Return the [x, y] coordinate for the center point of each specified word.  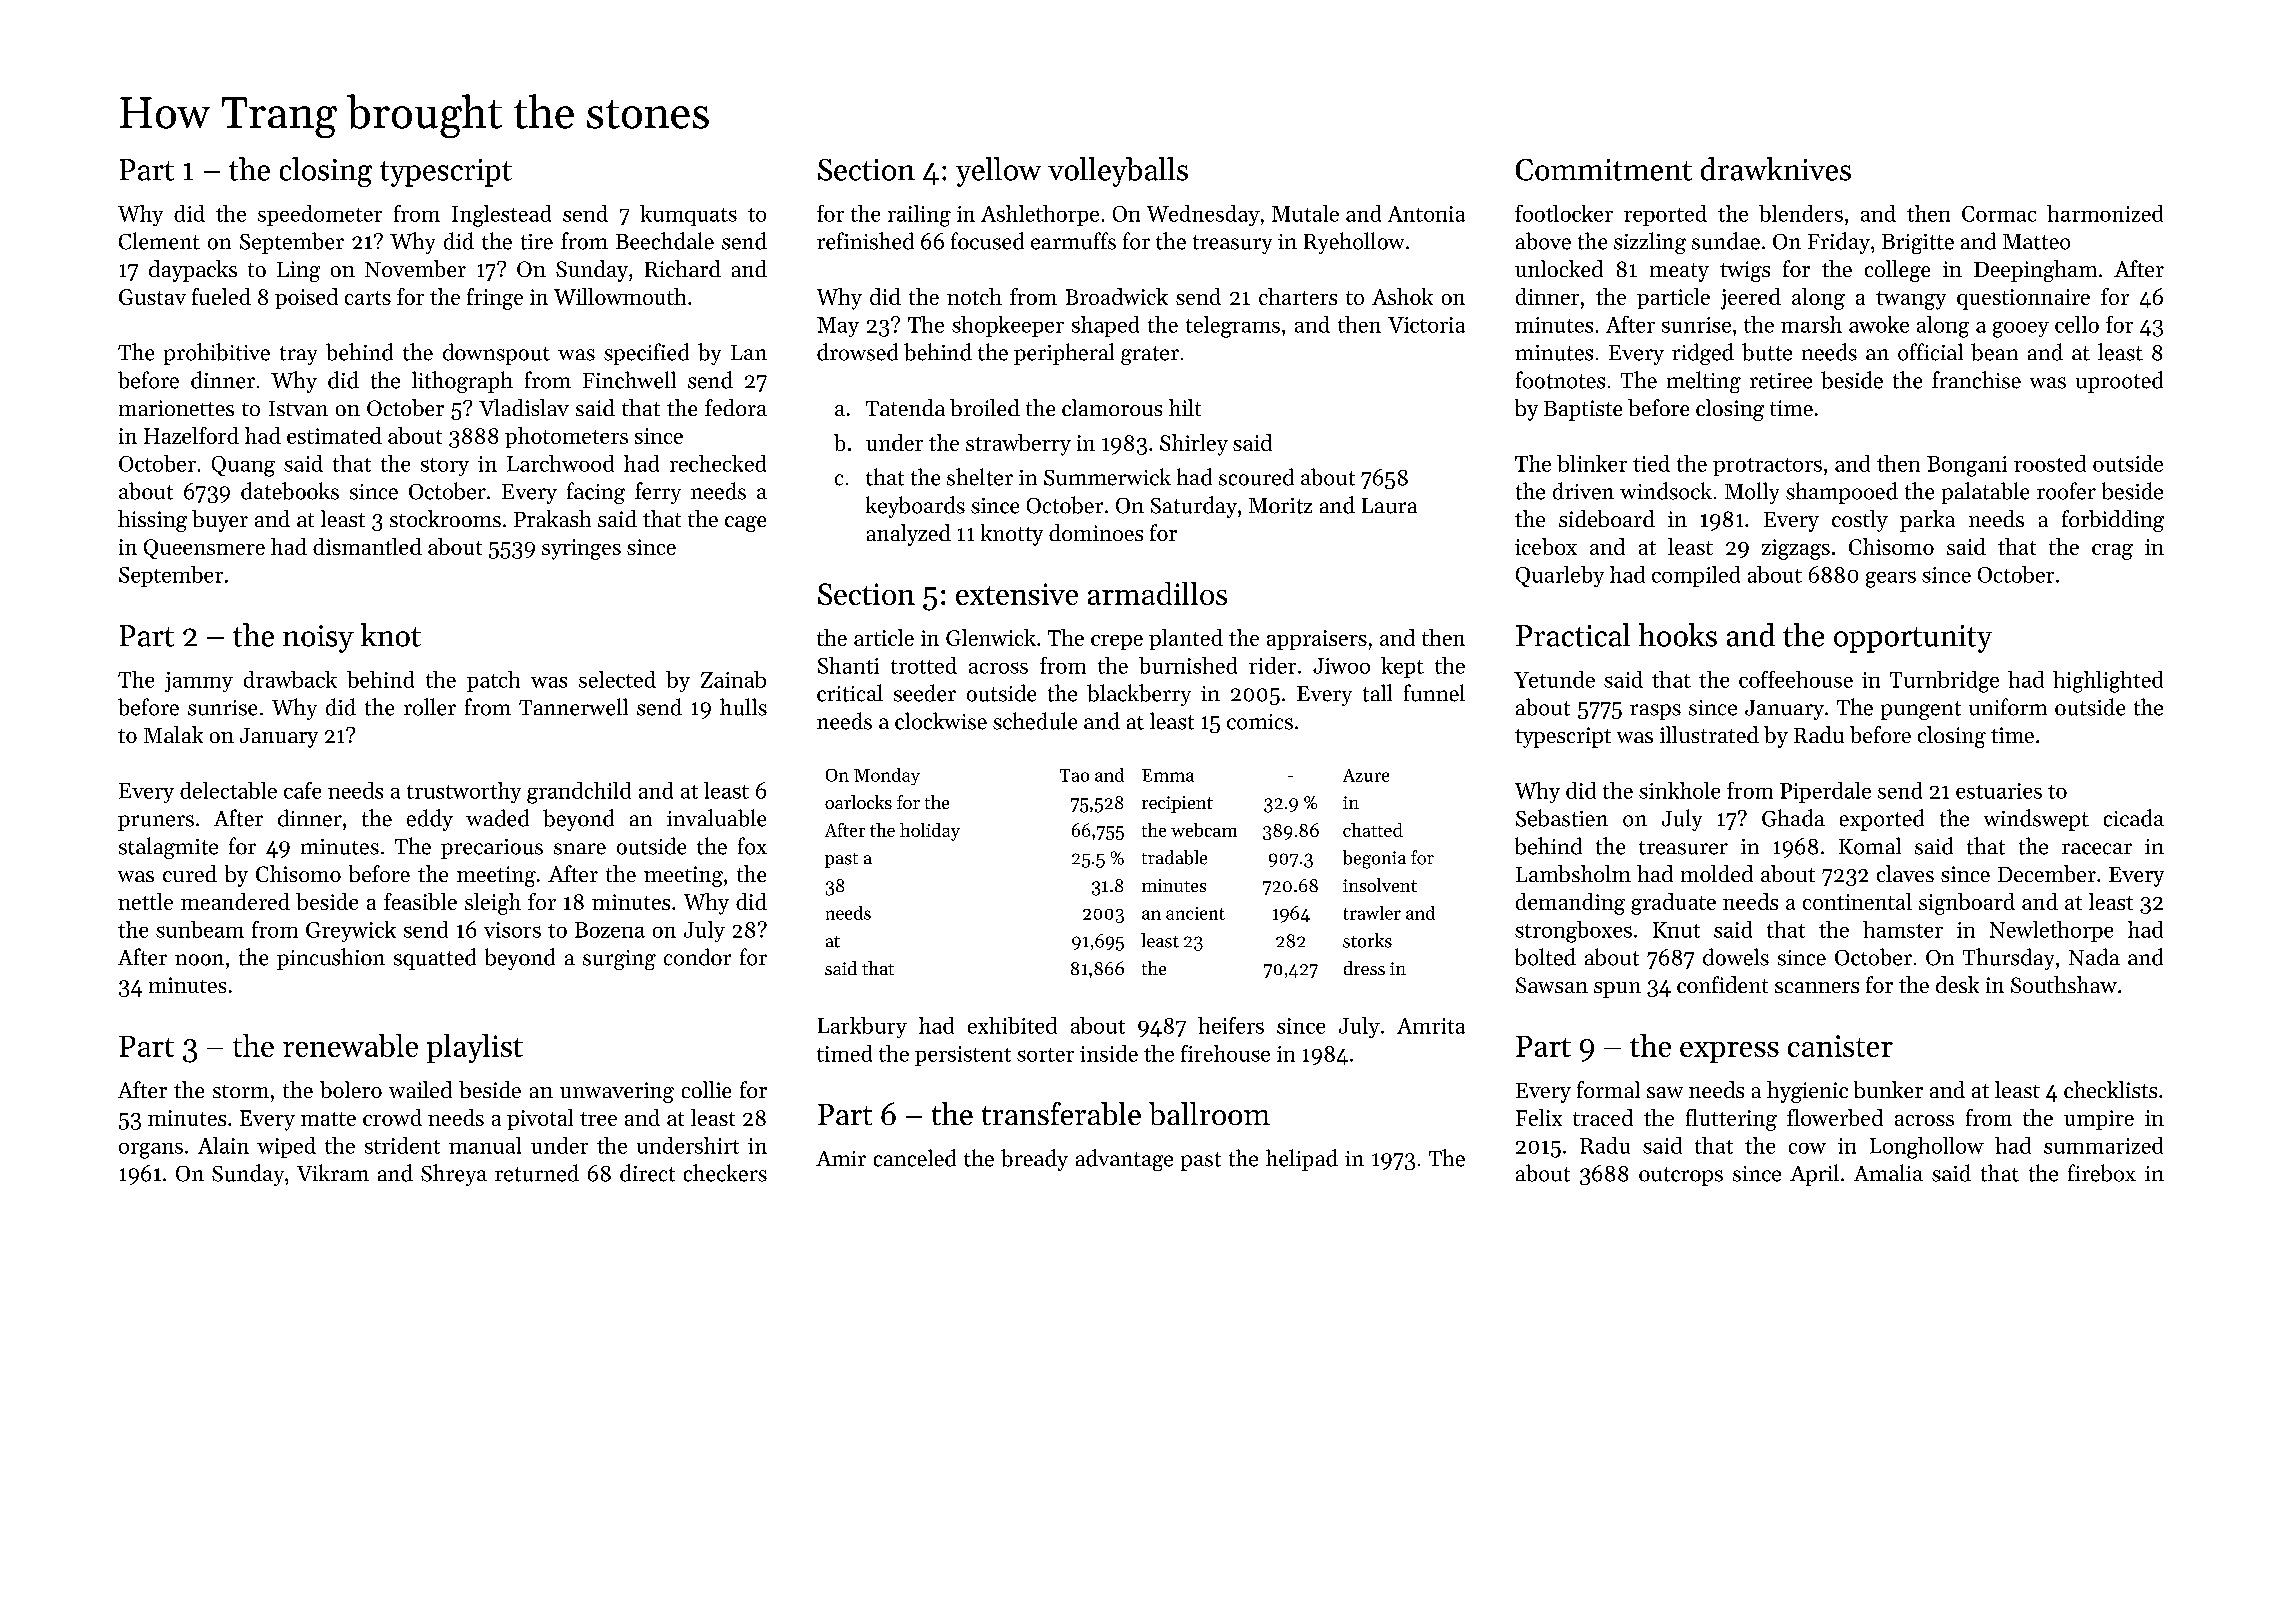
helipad [1302, 1160]
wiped [286, 1147]
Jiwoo [1341, 666]
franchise [1976, 380]
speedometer [320, 215]
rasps [1655, 712]
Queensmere [204, 549]
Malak [173, 734]
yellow [998, 172]
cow [1807, 1148]
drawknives [1776, 169]
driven [1583, 491]
